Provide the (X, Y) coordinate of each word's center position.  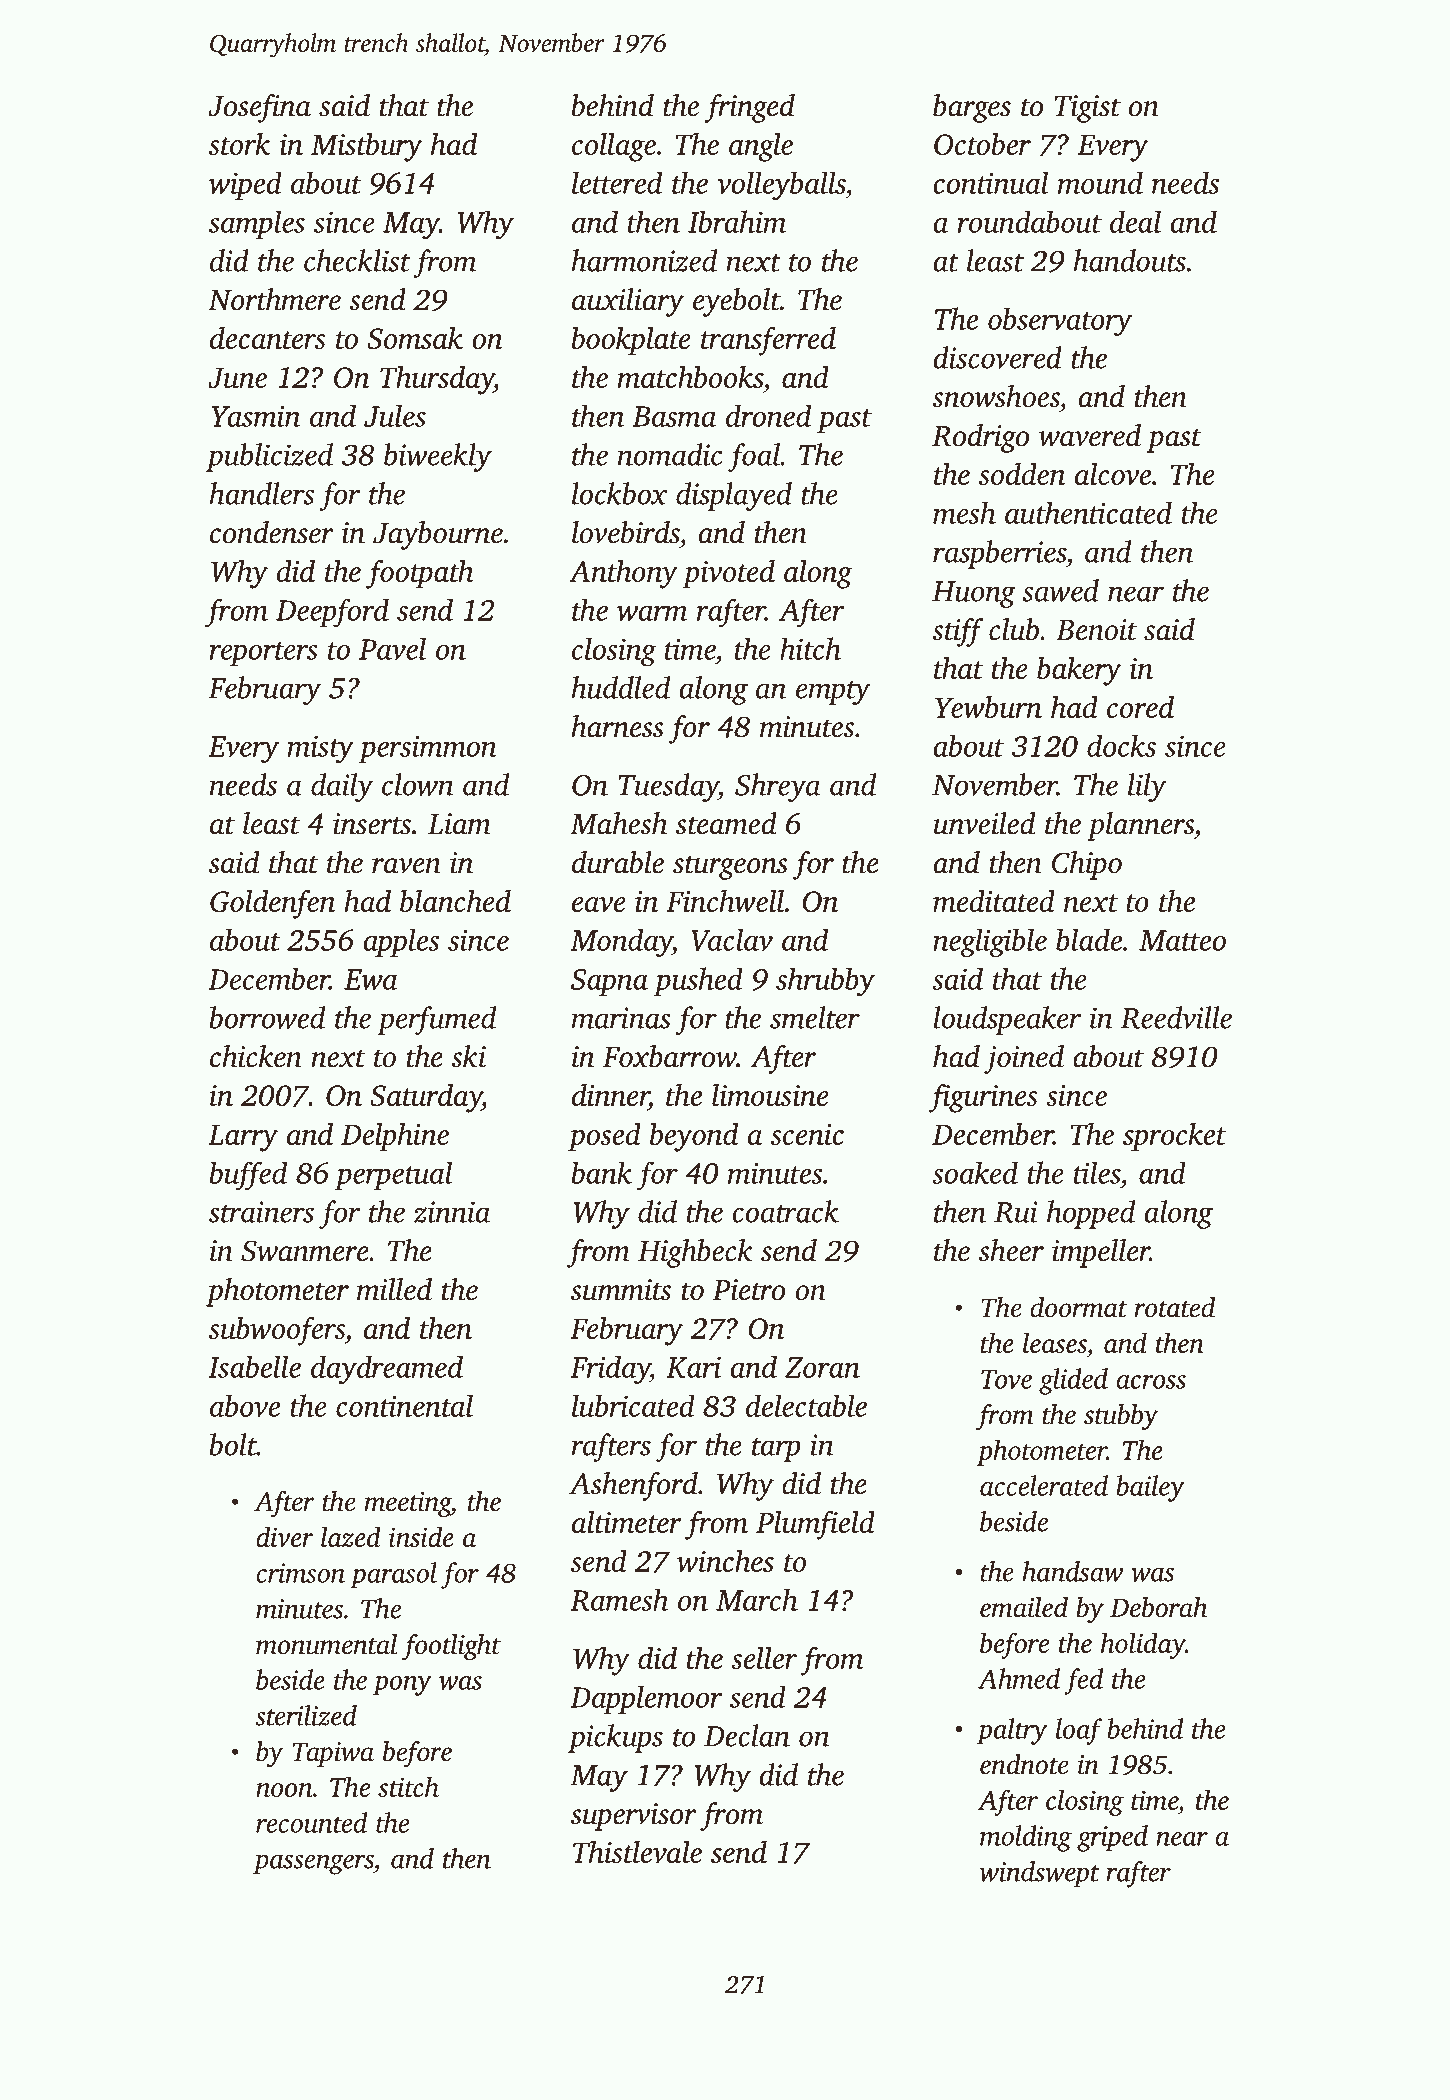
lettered (617, 183)
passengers (313, 1864)
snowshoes (996, 396)
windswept (1040, 1874)
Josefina (259, 108)
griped (1112, 1838)
